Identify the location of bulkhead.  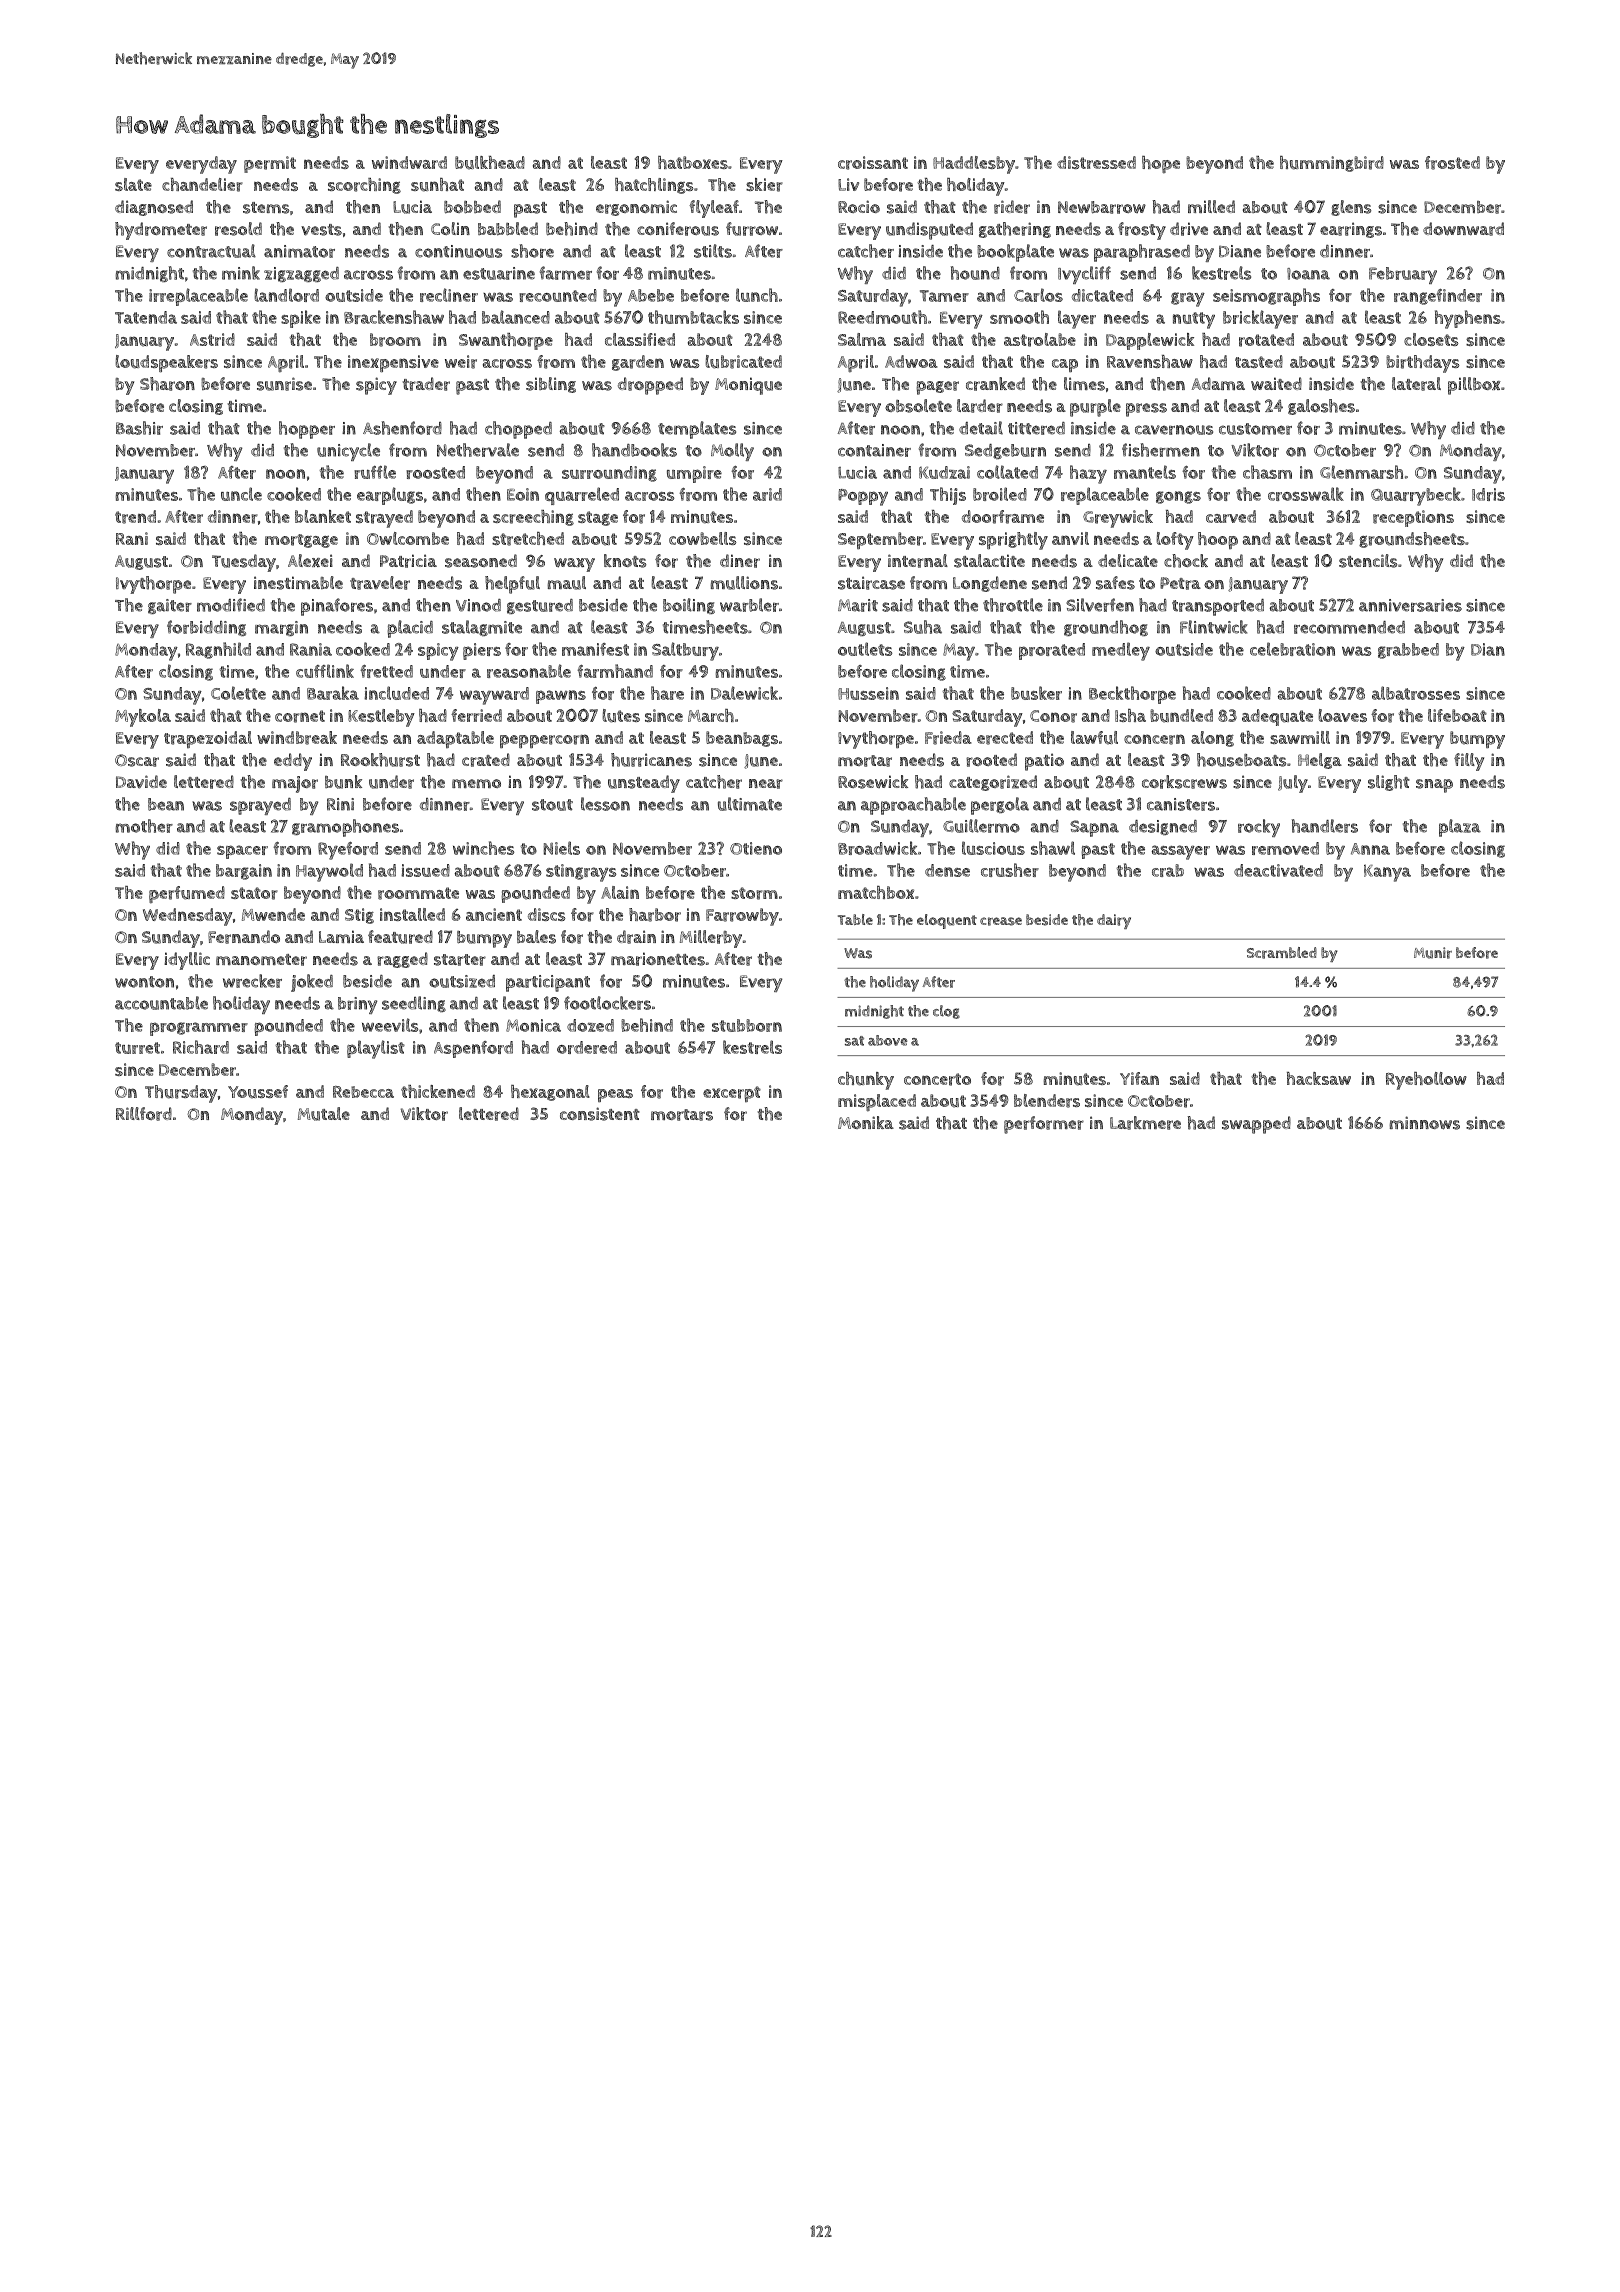
(490, 163).
